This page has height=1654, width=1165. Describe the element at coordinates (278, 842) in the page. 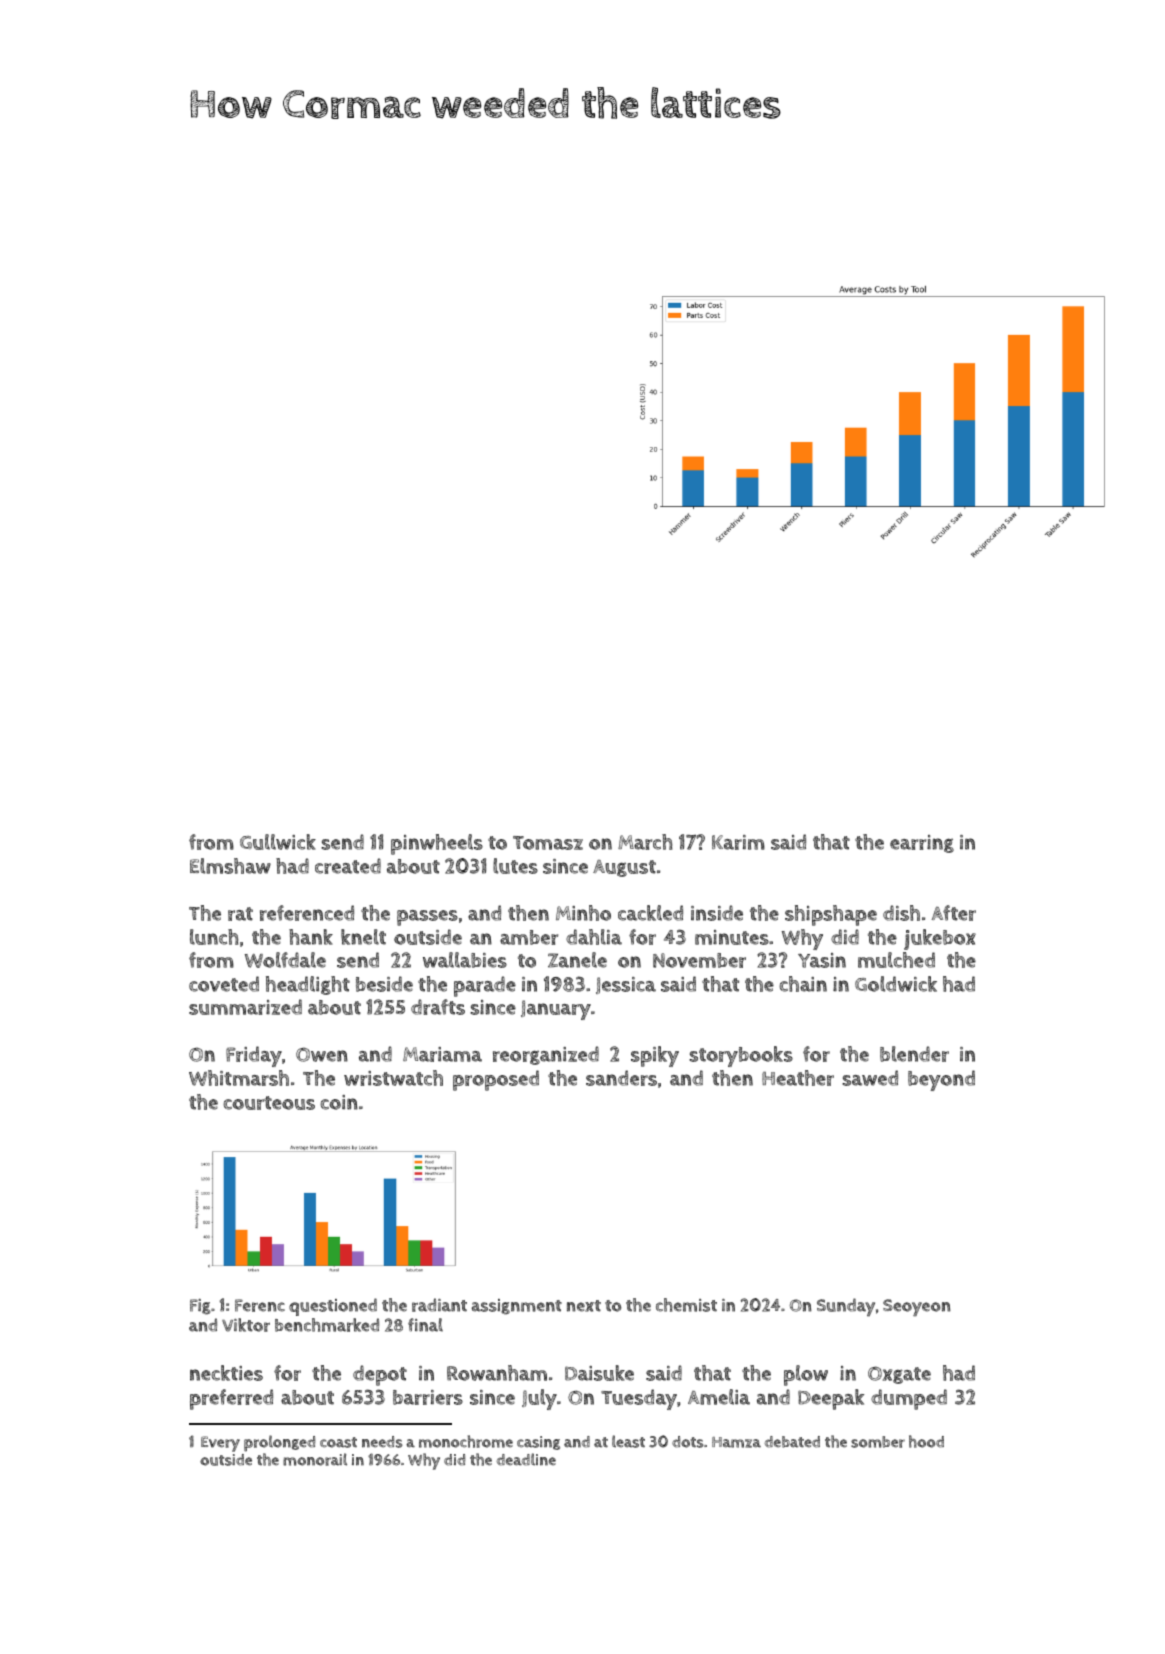

I see `Gullwick` at that location.
